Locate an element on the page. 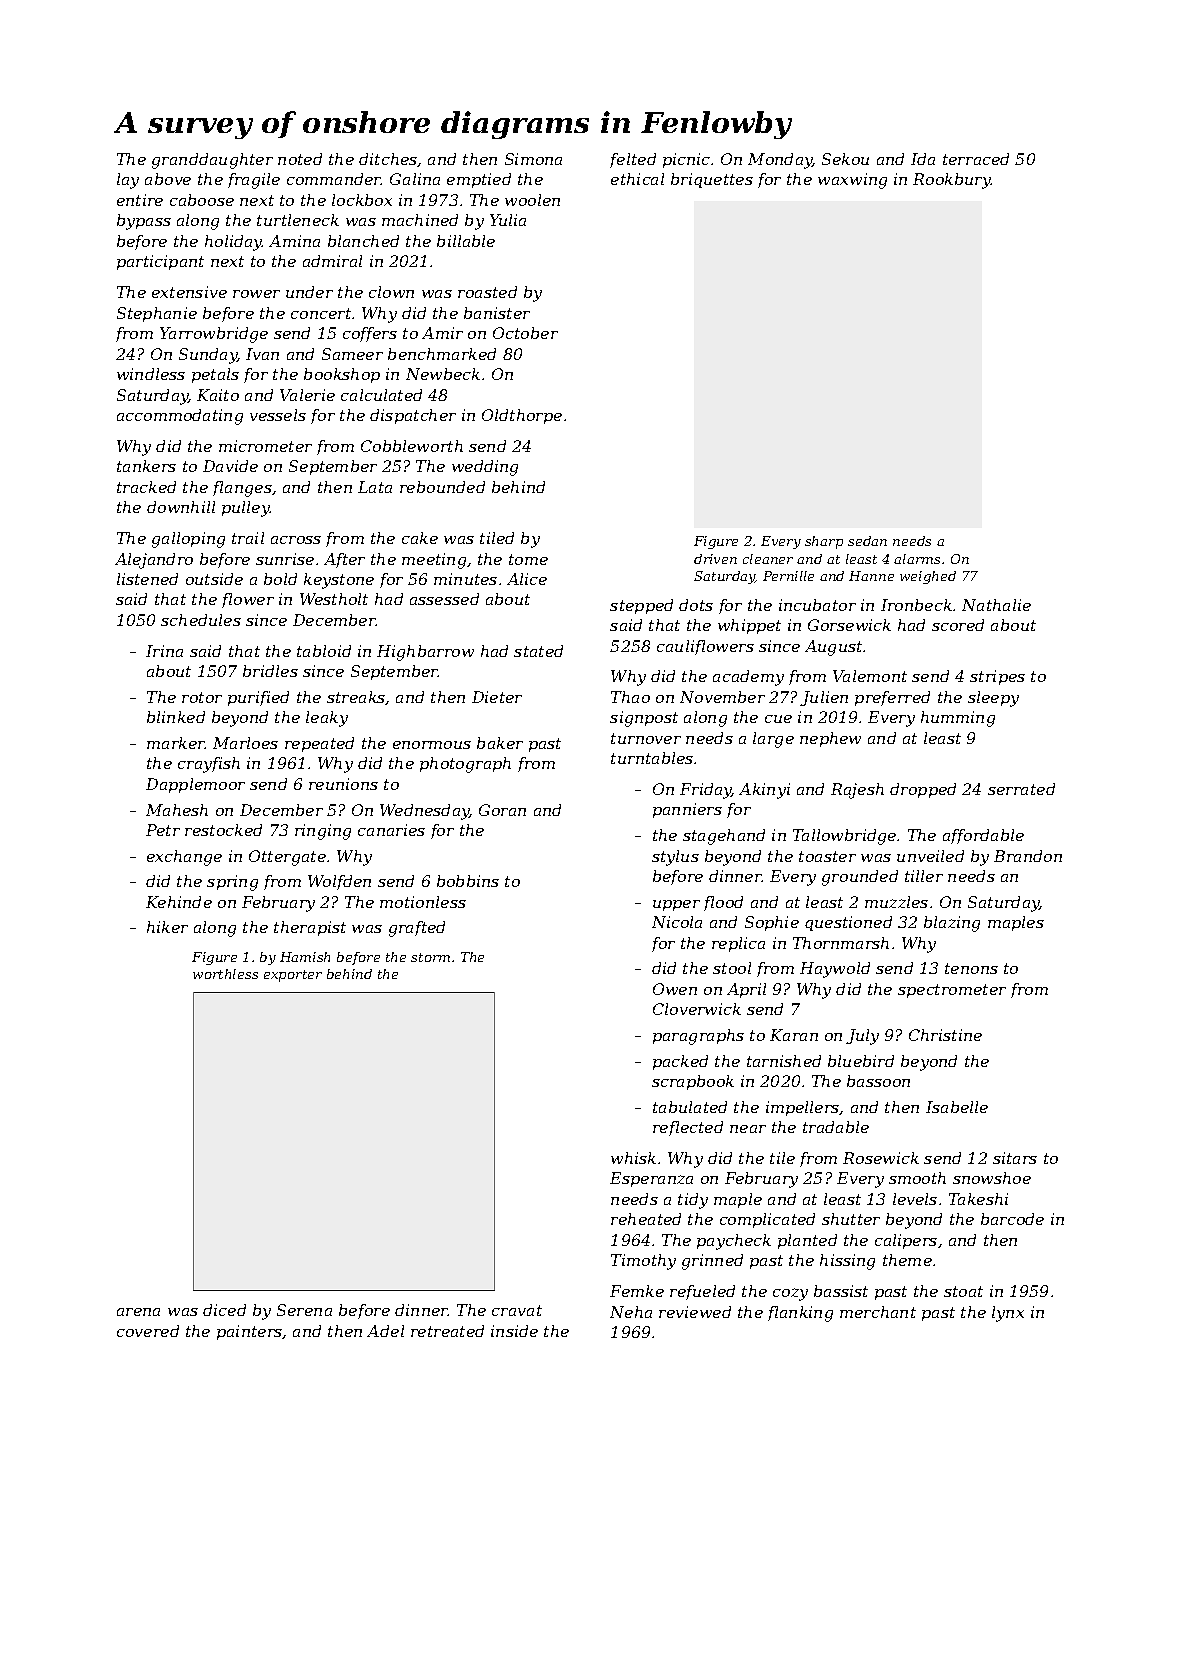 The width and height of the image is (1182, 1672). blinked is located at coordinates (176, 717).
